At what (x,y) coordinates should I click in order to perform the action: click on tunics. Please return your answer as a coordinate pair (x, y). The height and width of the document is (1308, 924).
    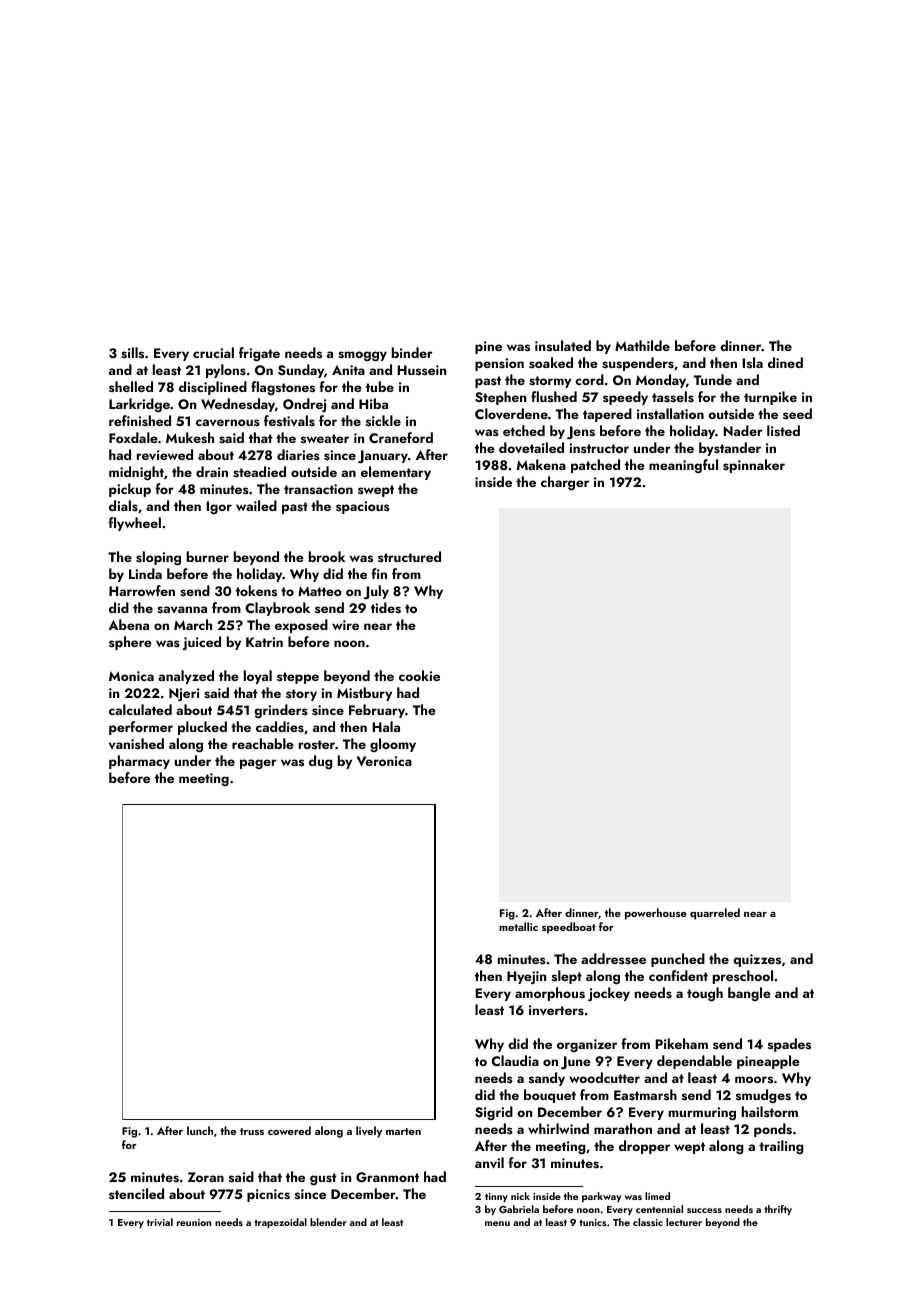
    Looking at the image, I should click on (593, 1222).
